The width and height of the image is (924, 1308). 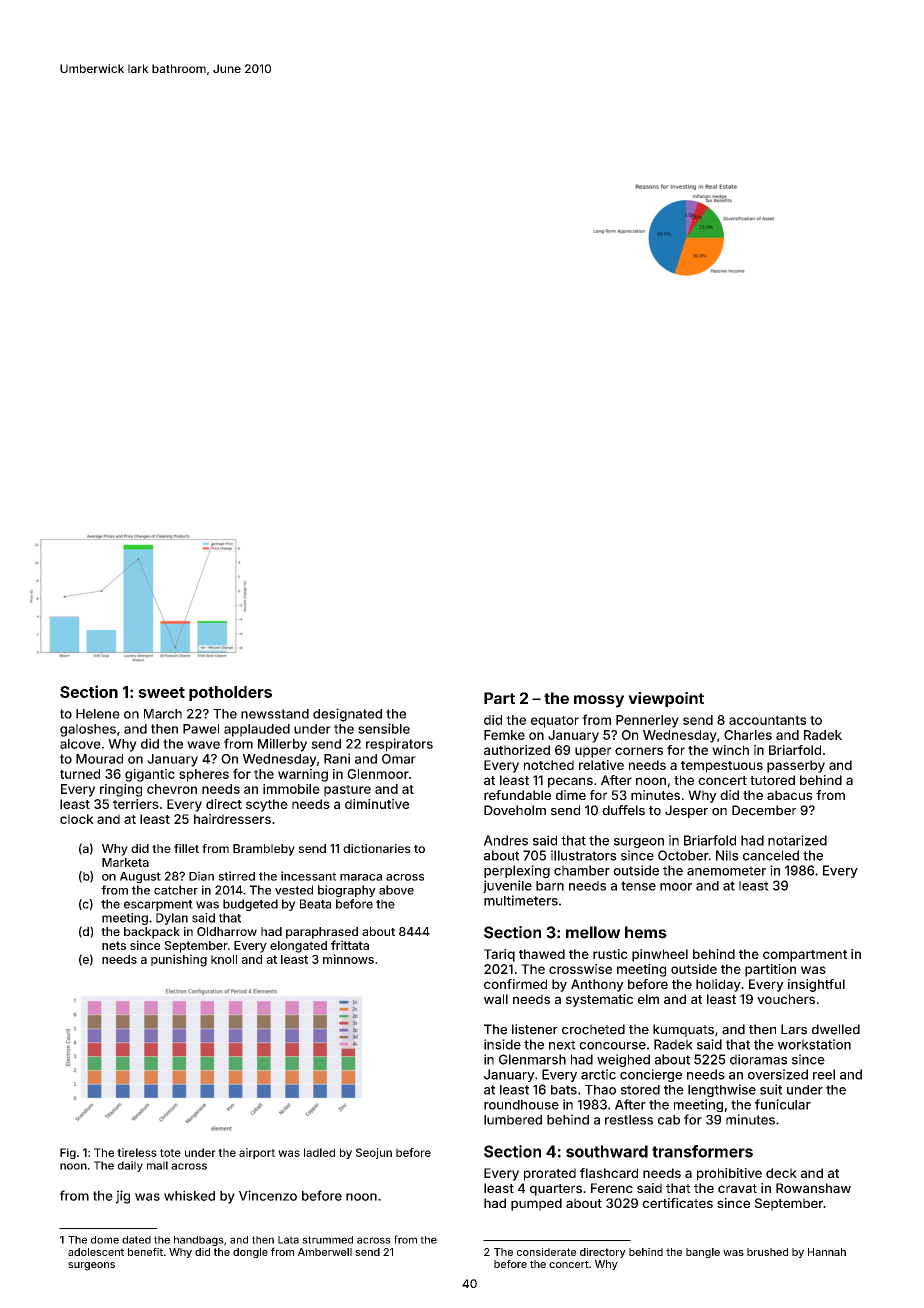 I want to click on passerby, so click(x=796, y=766).
